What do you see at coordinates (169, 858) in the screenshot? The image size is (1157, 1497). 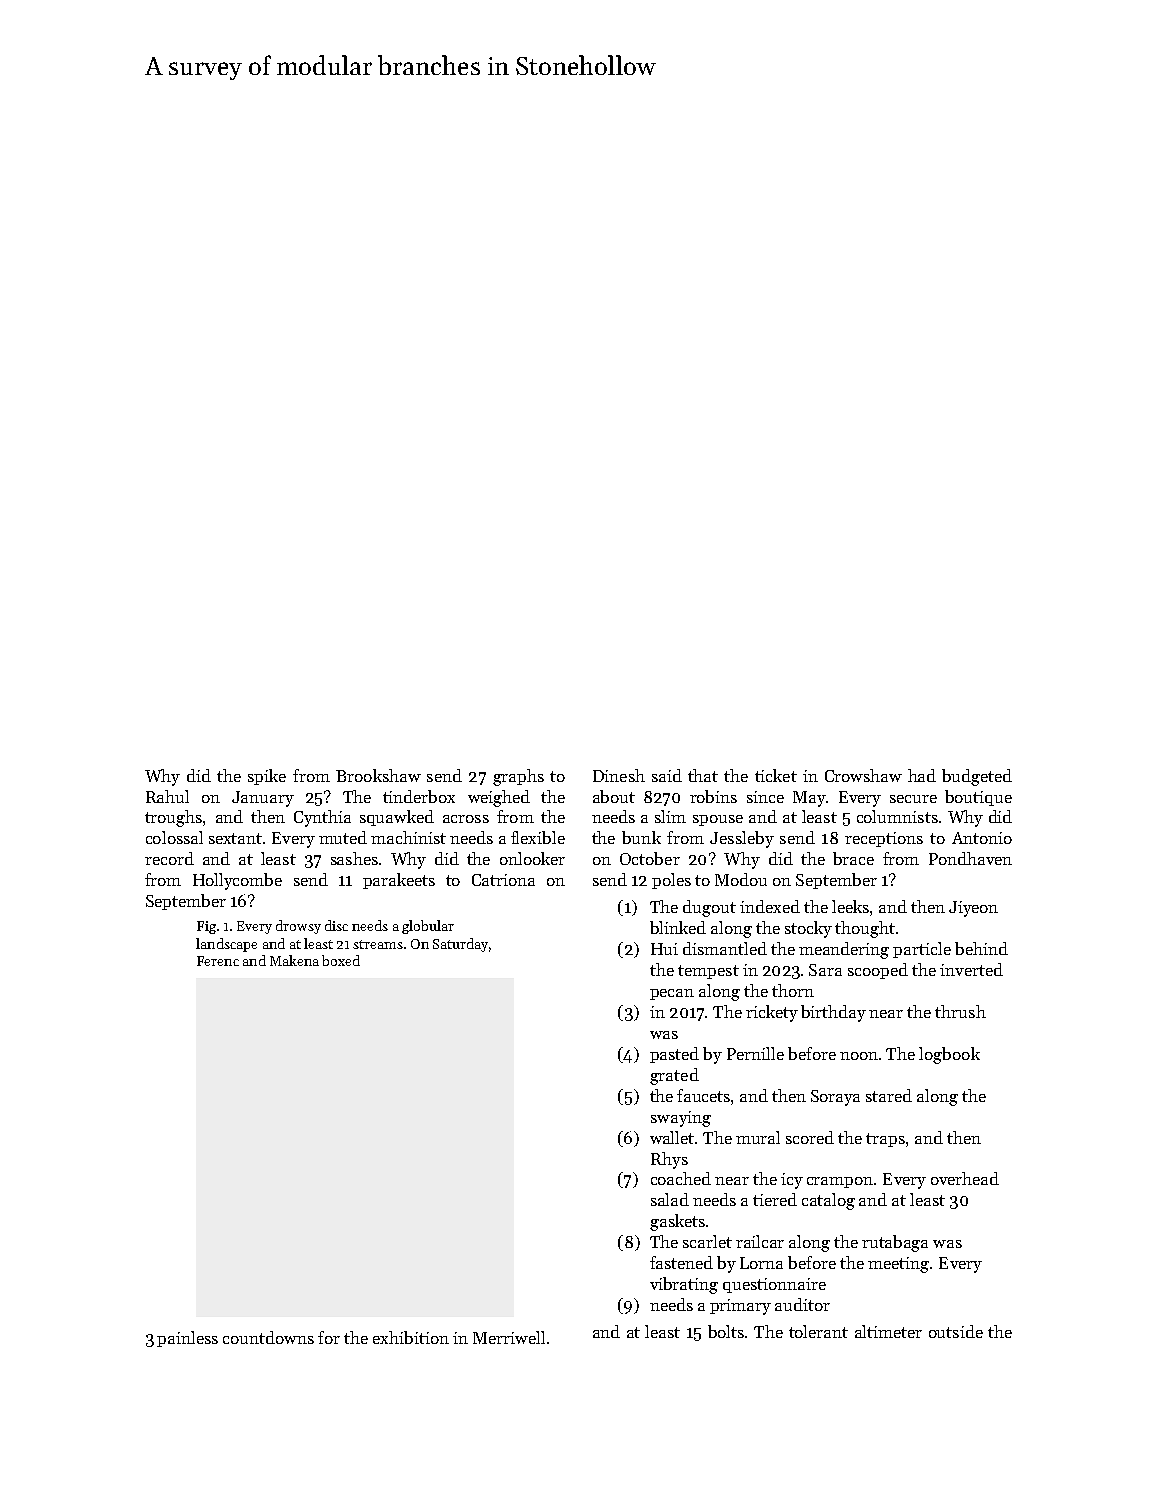 I see `record` at bounding box center [169, 858].
